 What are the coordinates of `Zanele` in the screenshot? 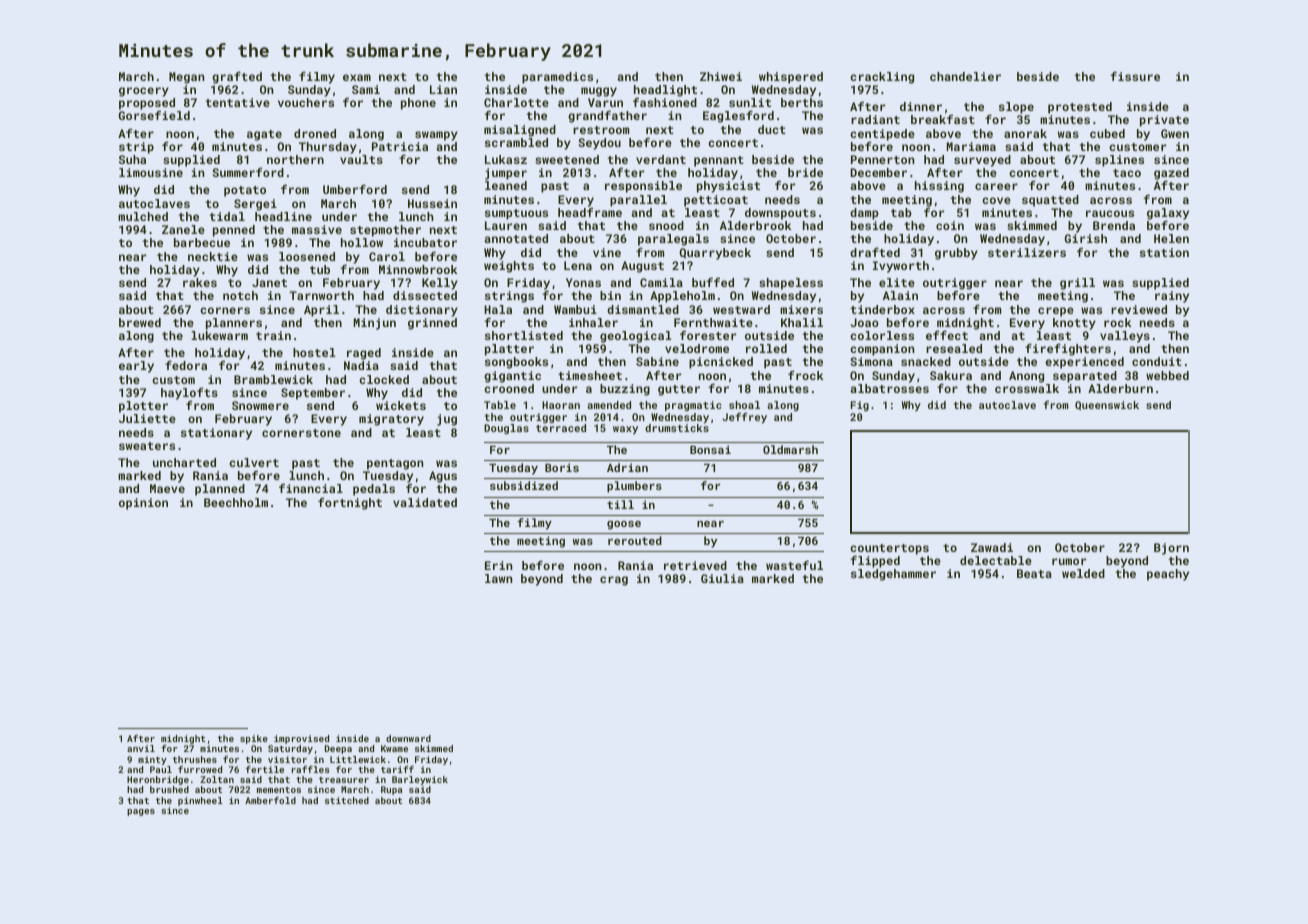 It's located at (183, 229).
